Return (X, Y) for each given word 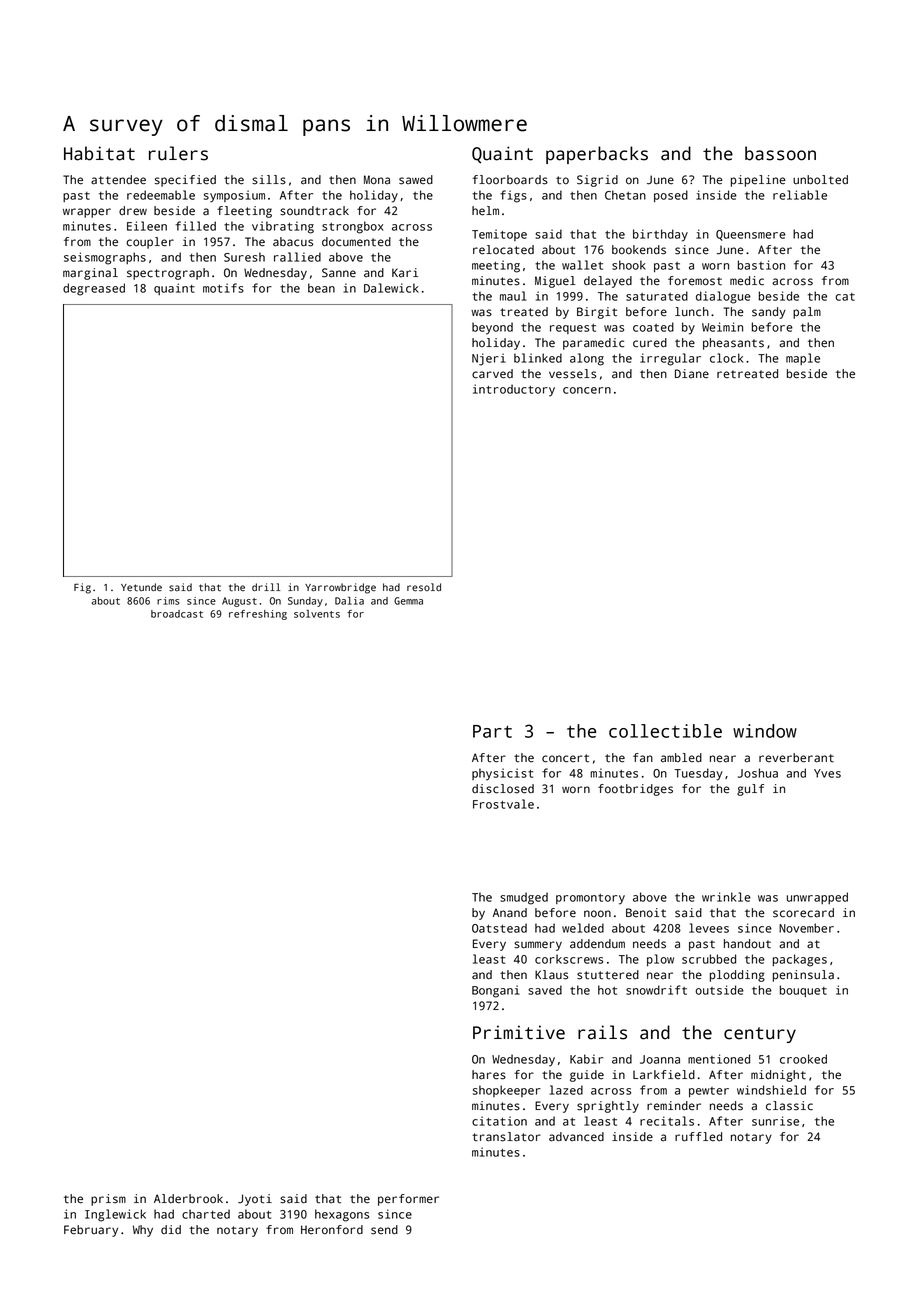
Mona (377, 180)
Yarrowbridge (340, 588)
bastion (761, 265)
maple (803, 359)
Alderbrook (188, 1199)
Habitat (99, 153)
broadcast (177, 614)
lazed (566, 1090)
